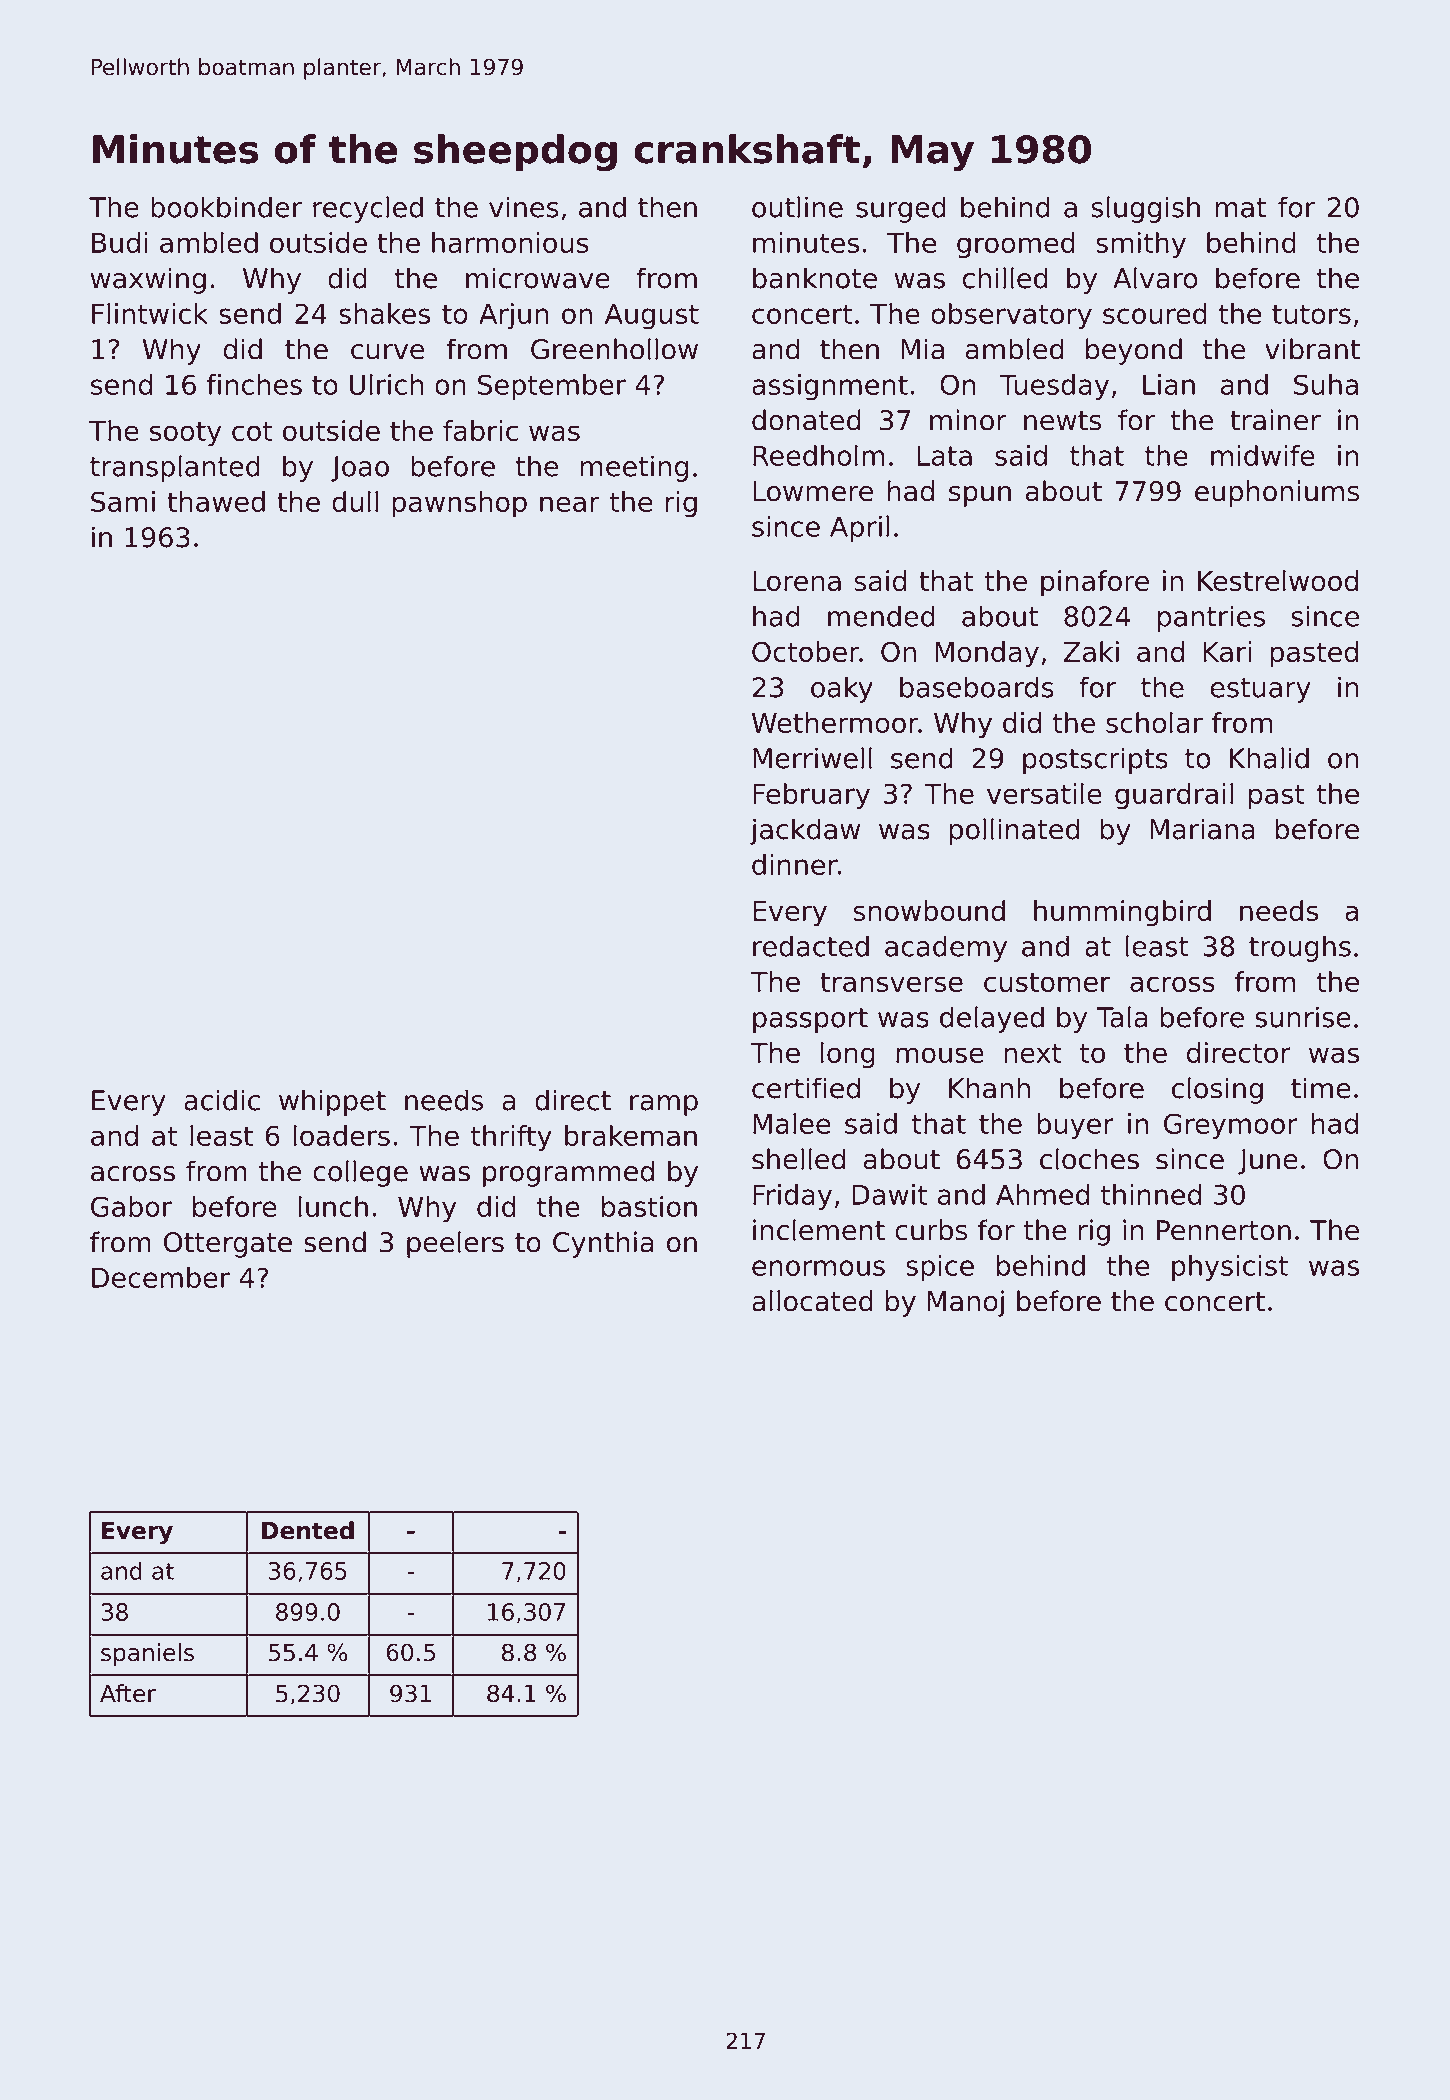 This image has height=2100, width=1450. I want to click on Mariana, so click(1202, 829).
